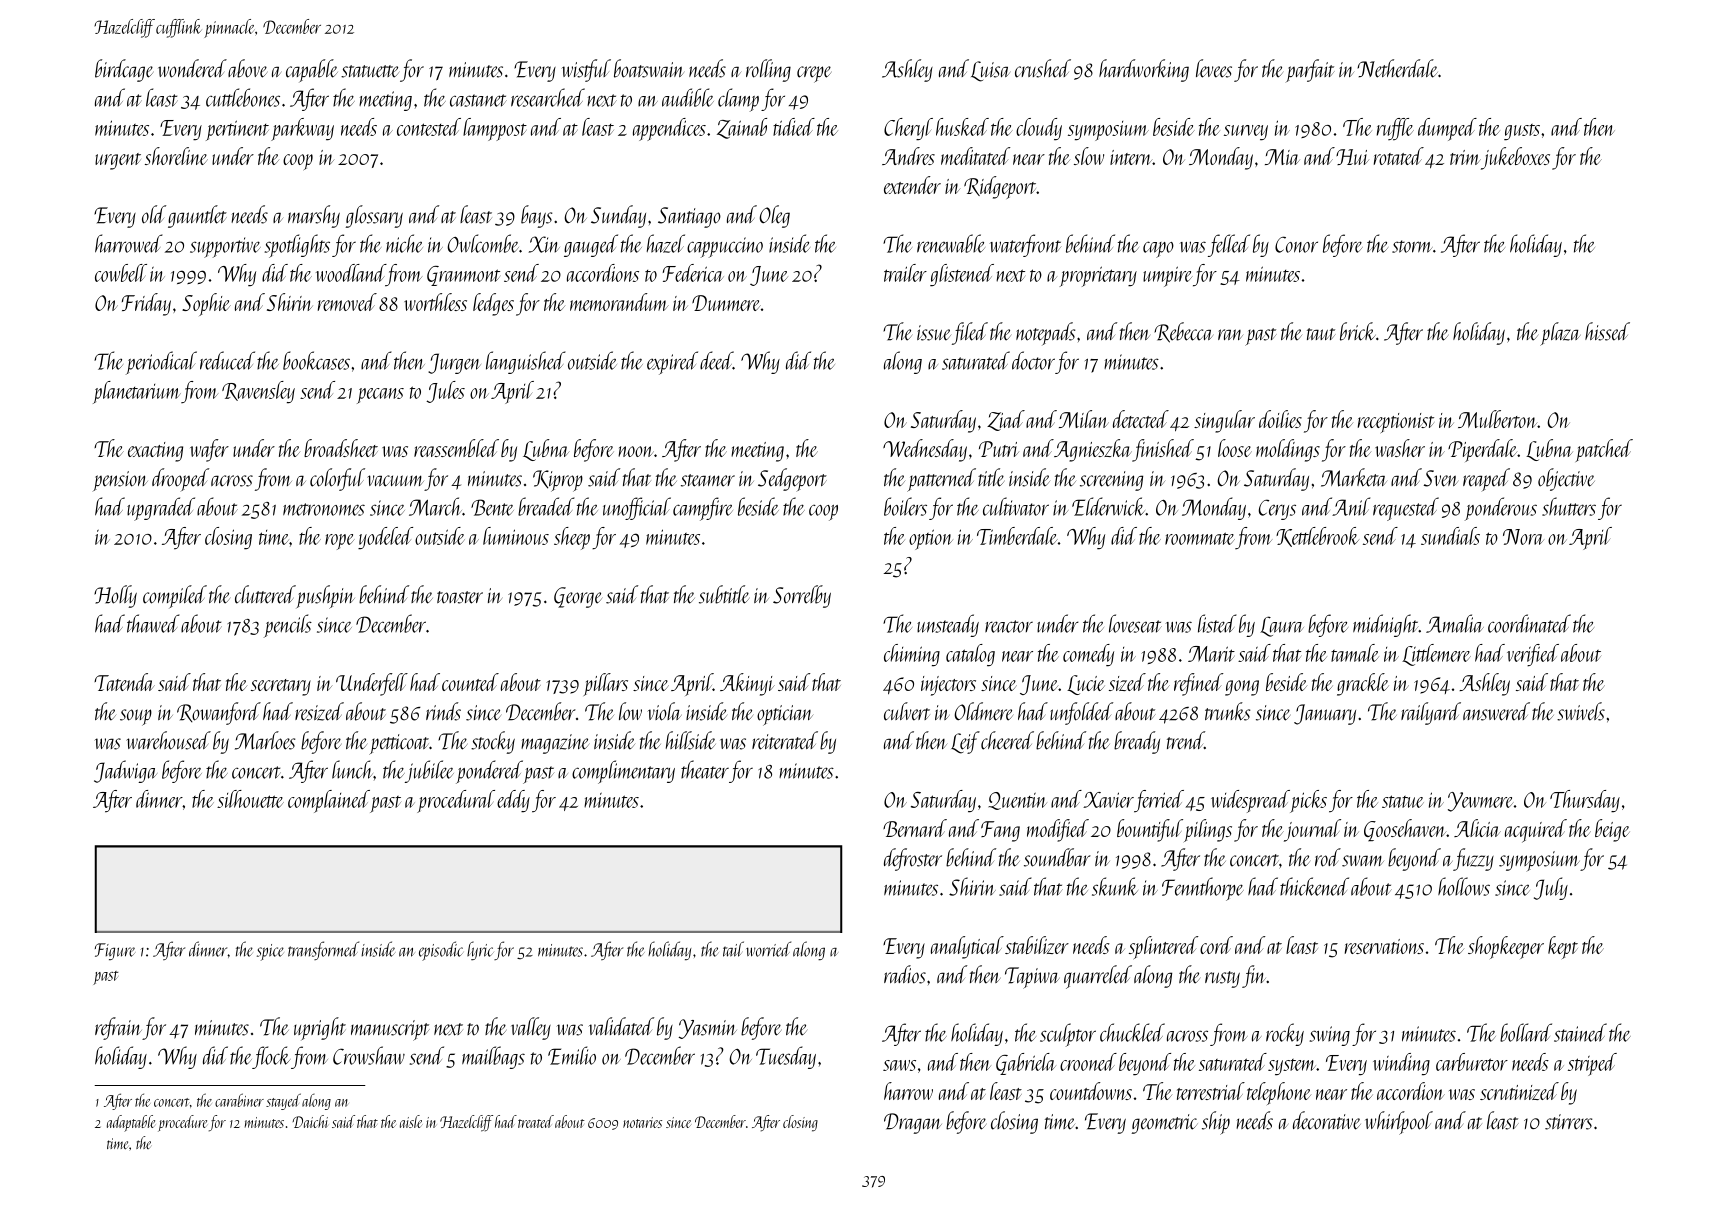  Describe the element at coordinates (1355, 653) in the screenshot. I see `tamale` at that location.
